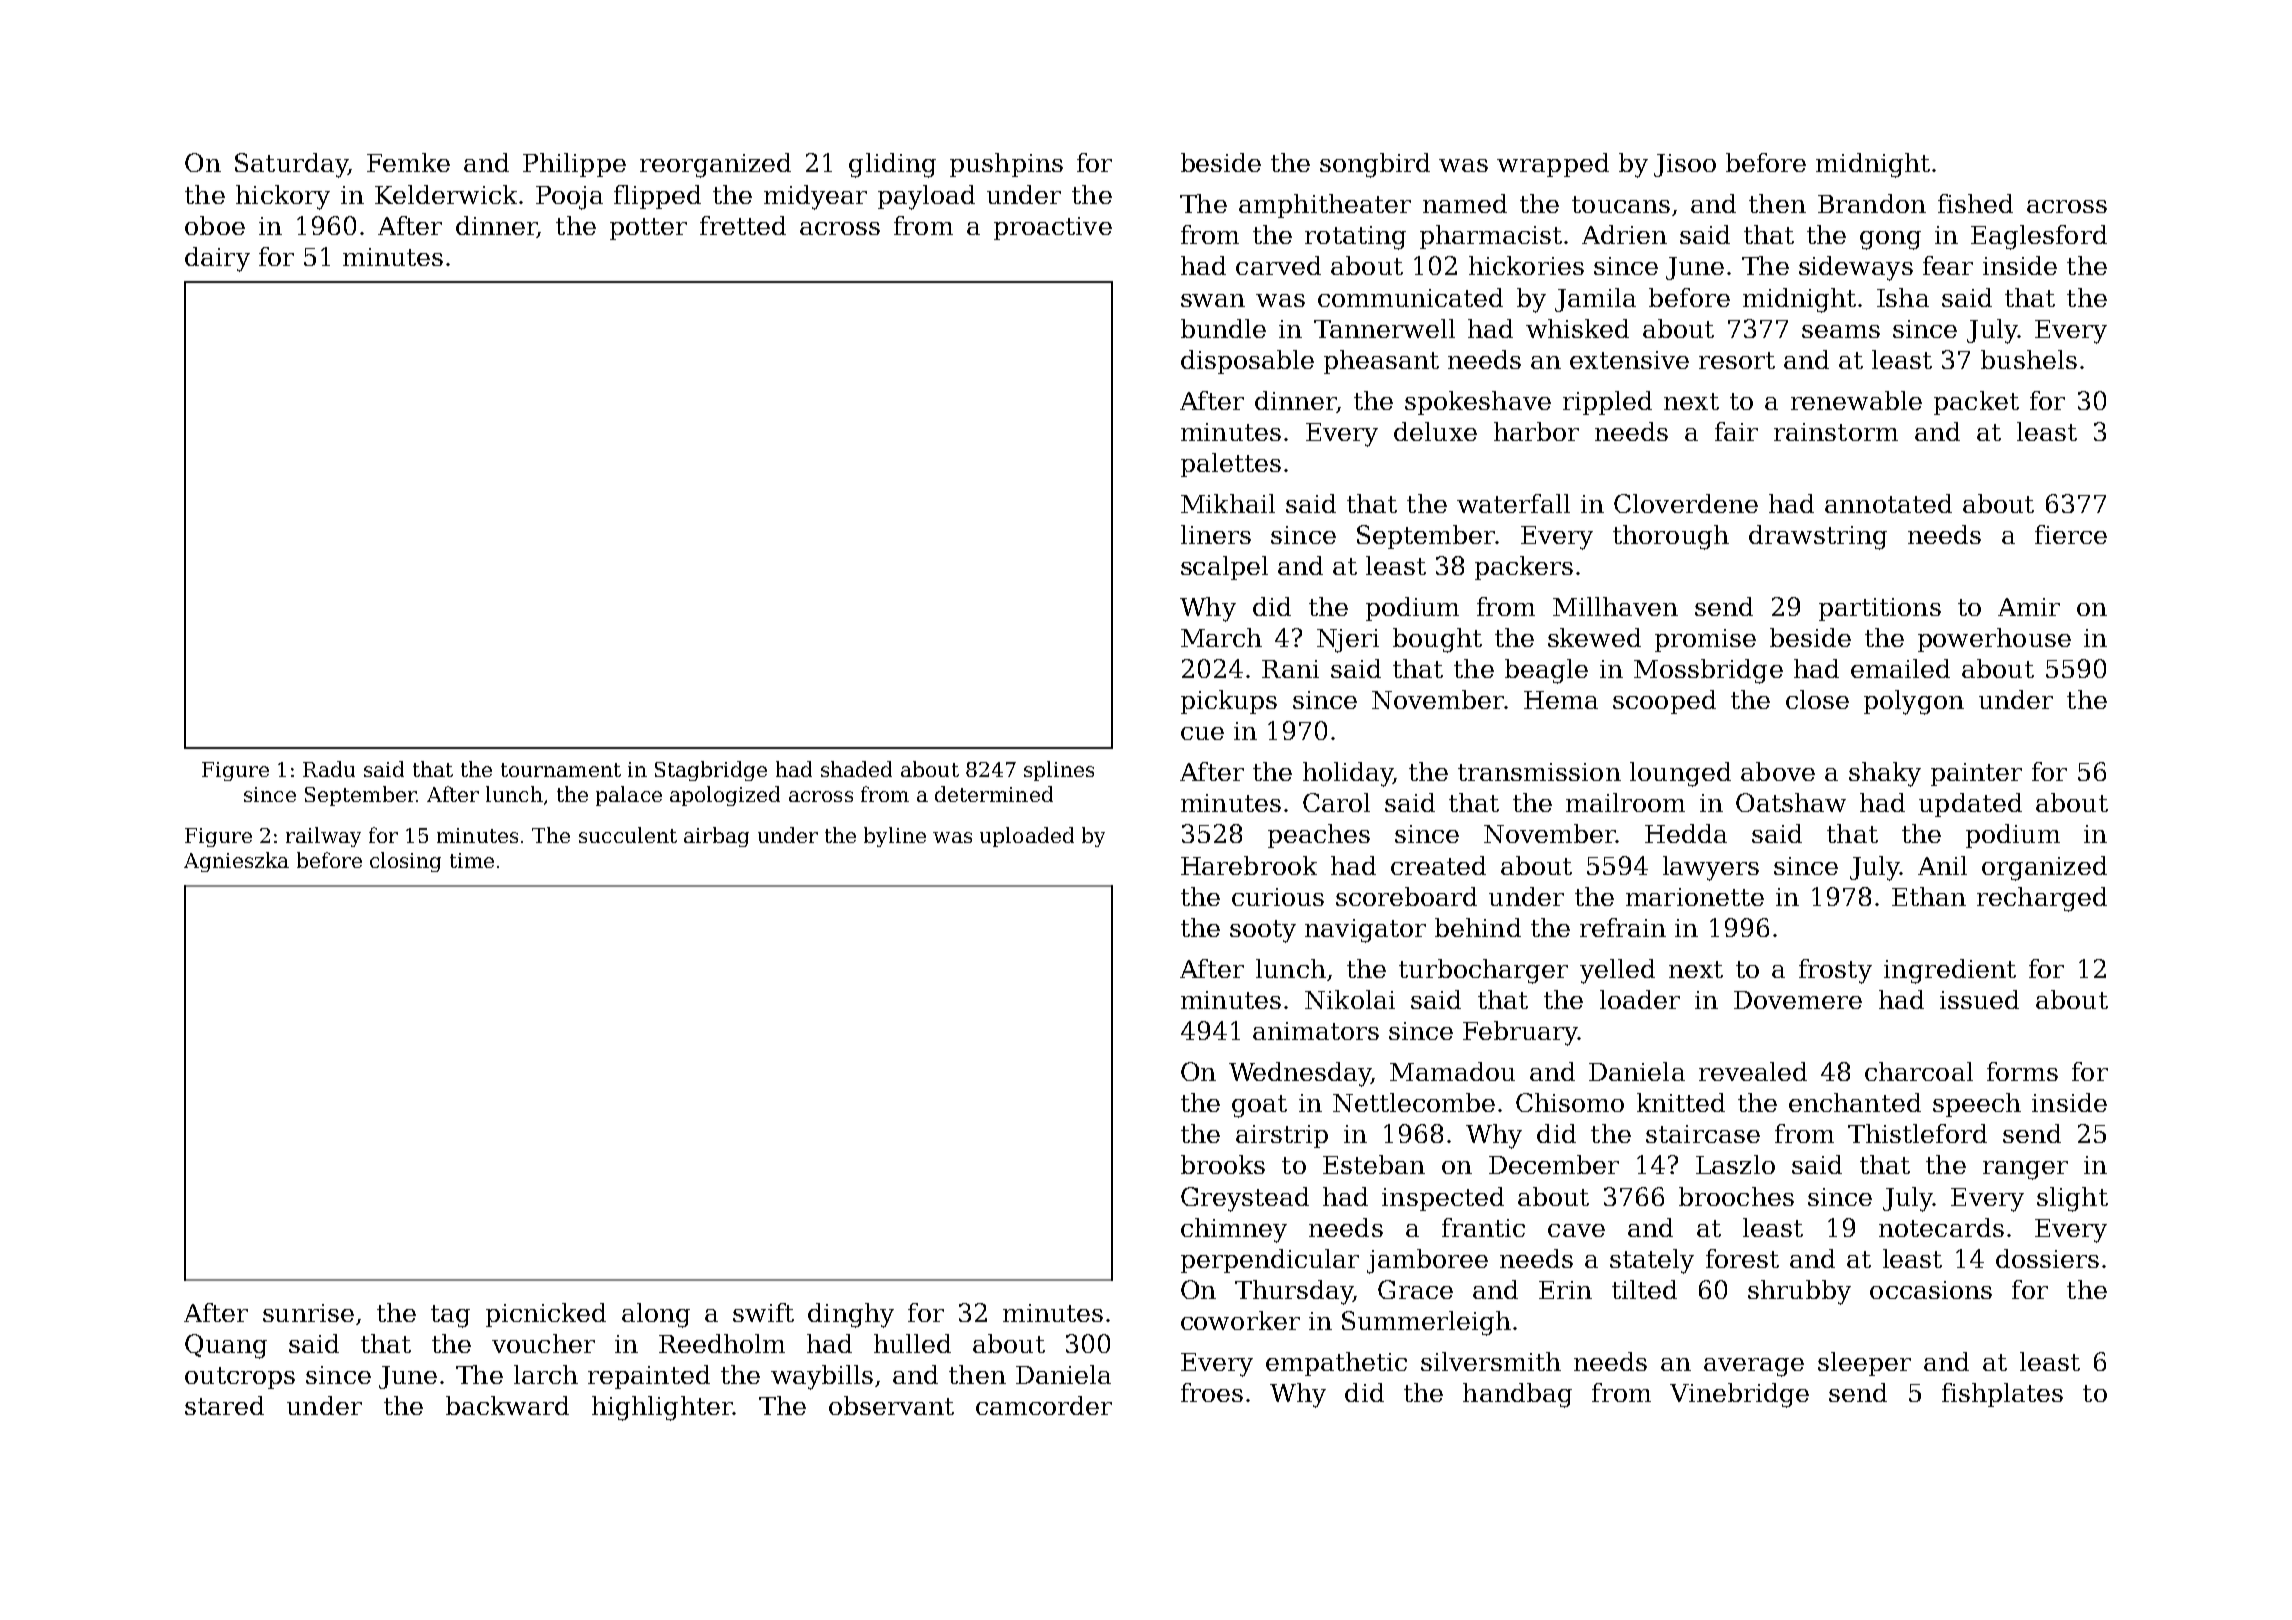 This screenshot has width=2292, height=1620. What do you see at coordinates (1736, 431) in the screenshot?
I see `fair` at bounding box center [1736, 431].
